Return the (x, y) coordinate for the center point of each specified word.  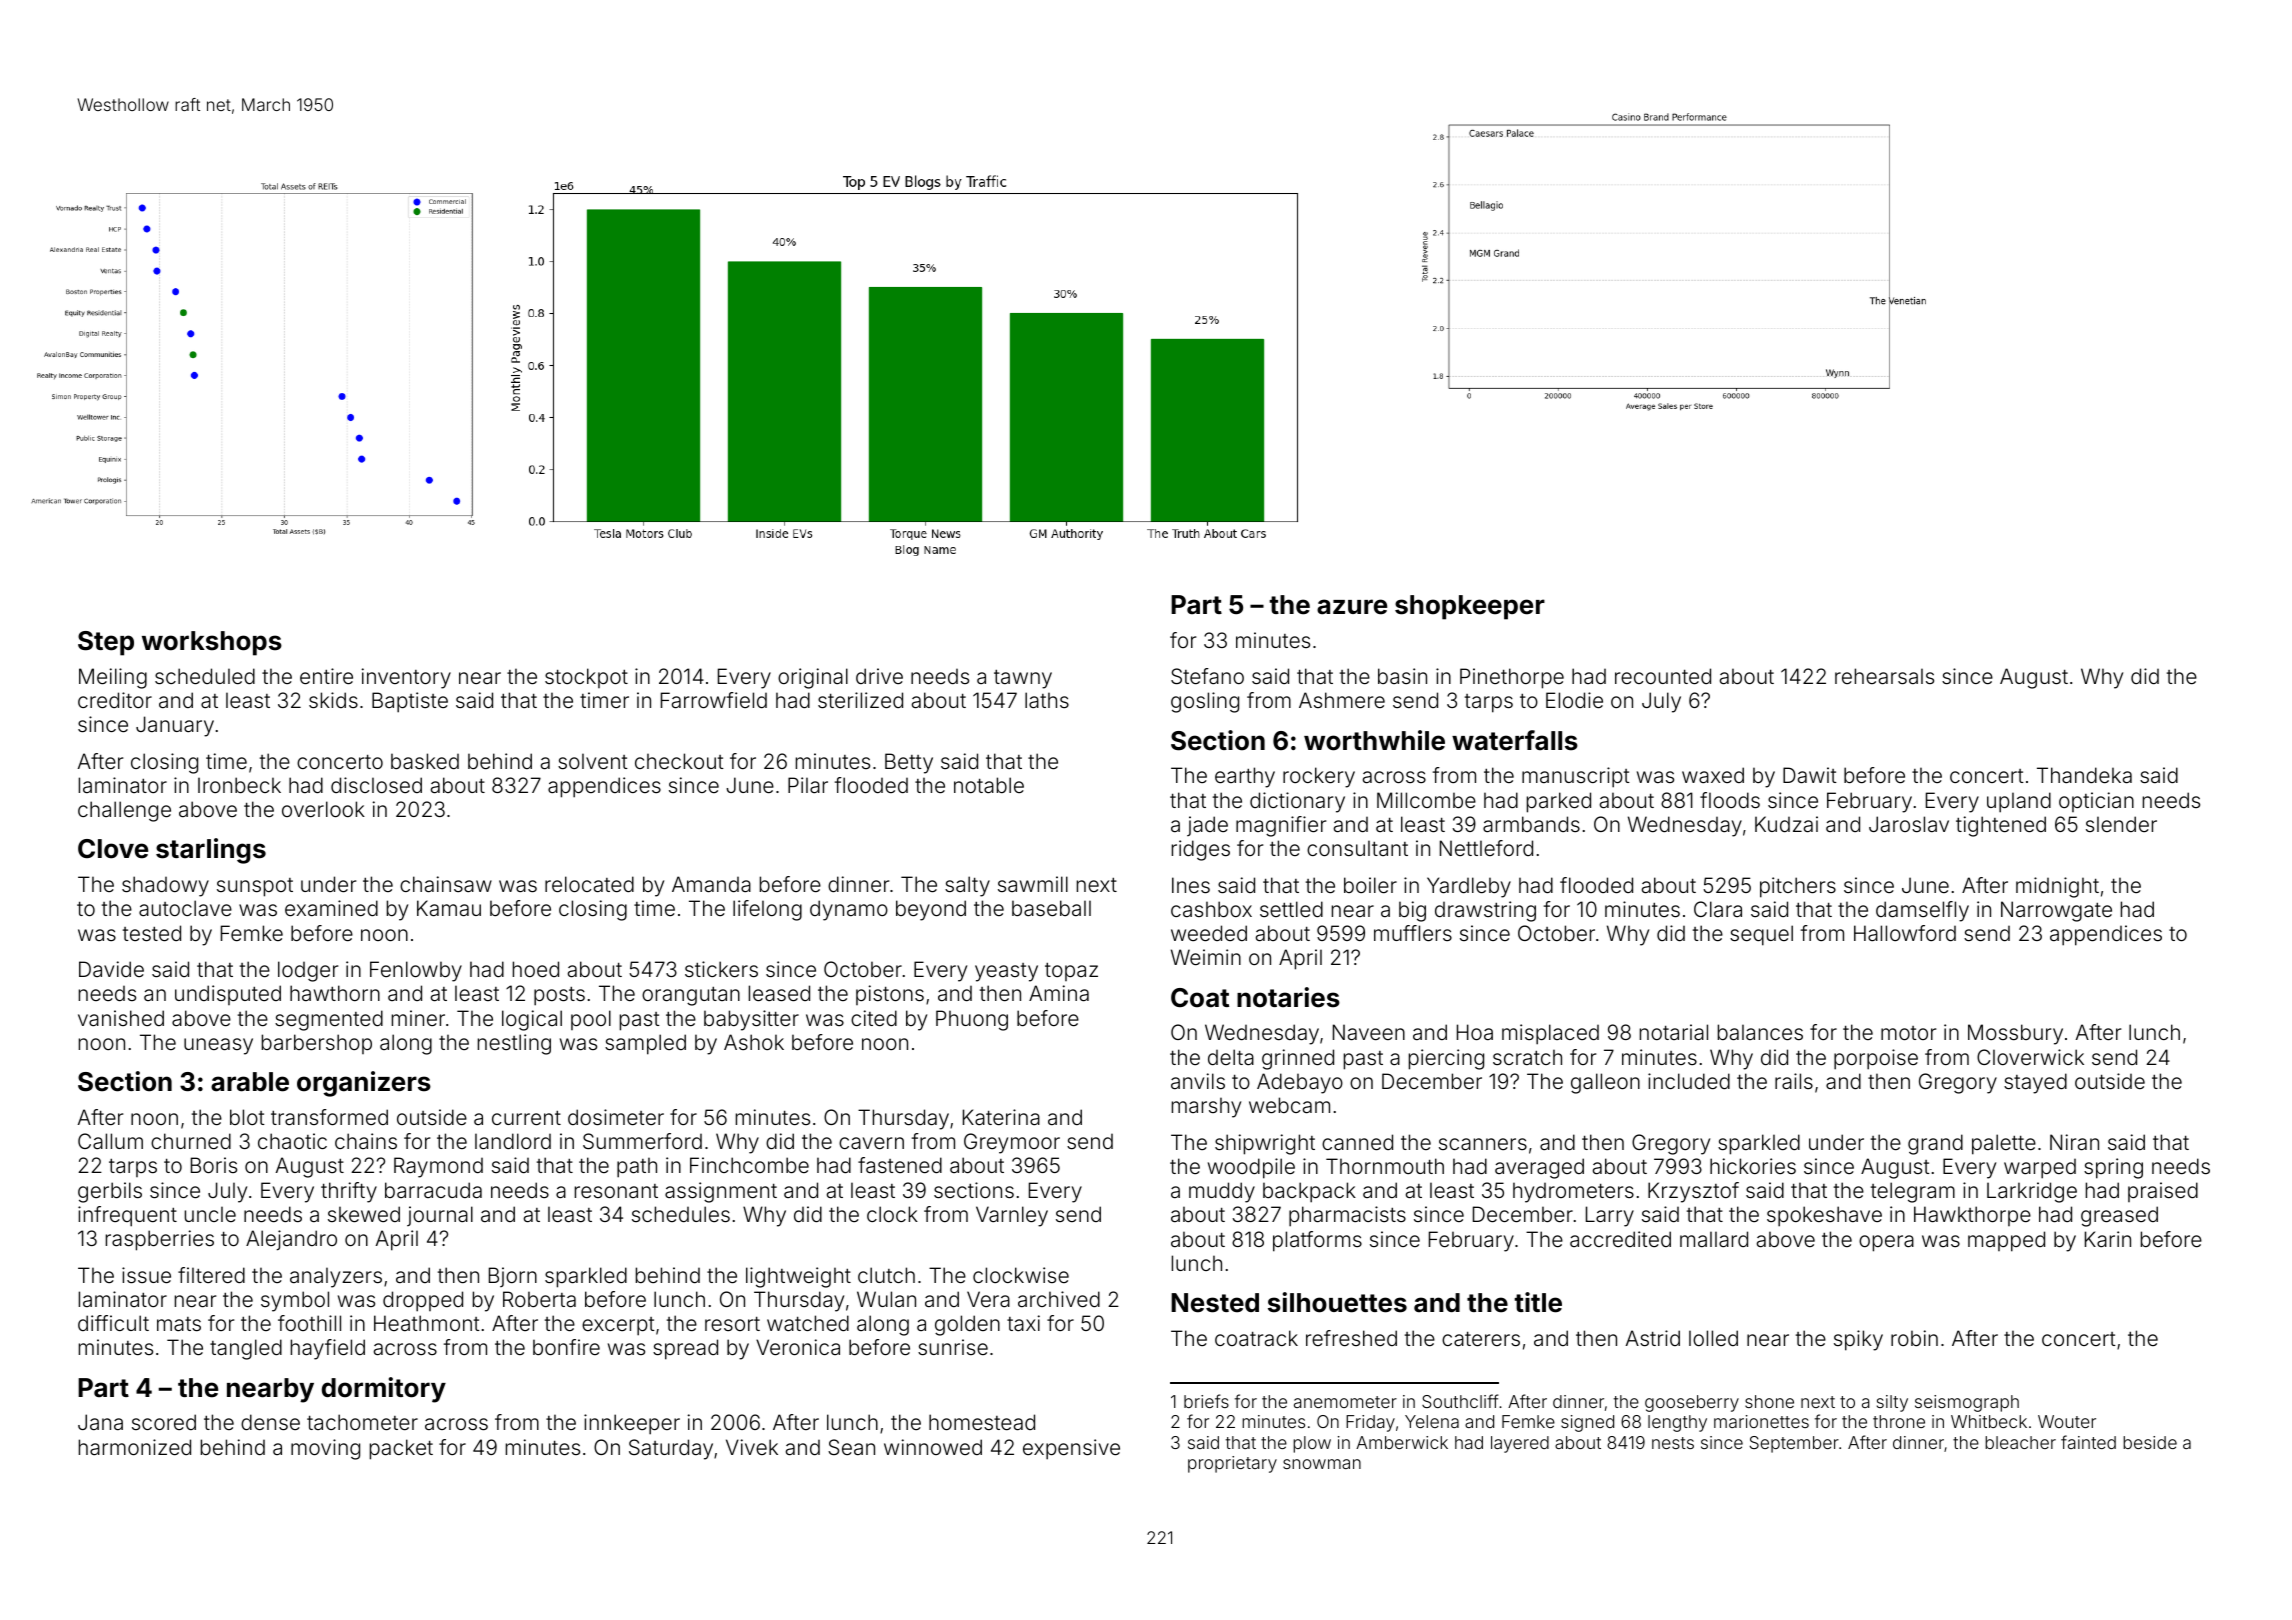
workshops (212, 643)
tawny (1023, 679)
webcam (1289, 1105)
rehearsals (1884, 676)
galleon (1605, 1083)
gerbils (110, 1192)
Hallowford (1905, 933)
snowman (1322, 1464)
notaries (1288, 997)
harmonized (135, 1447)
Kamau (449, 908)
